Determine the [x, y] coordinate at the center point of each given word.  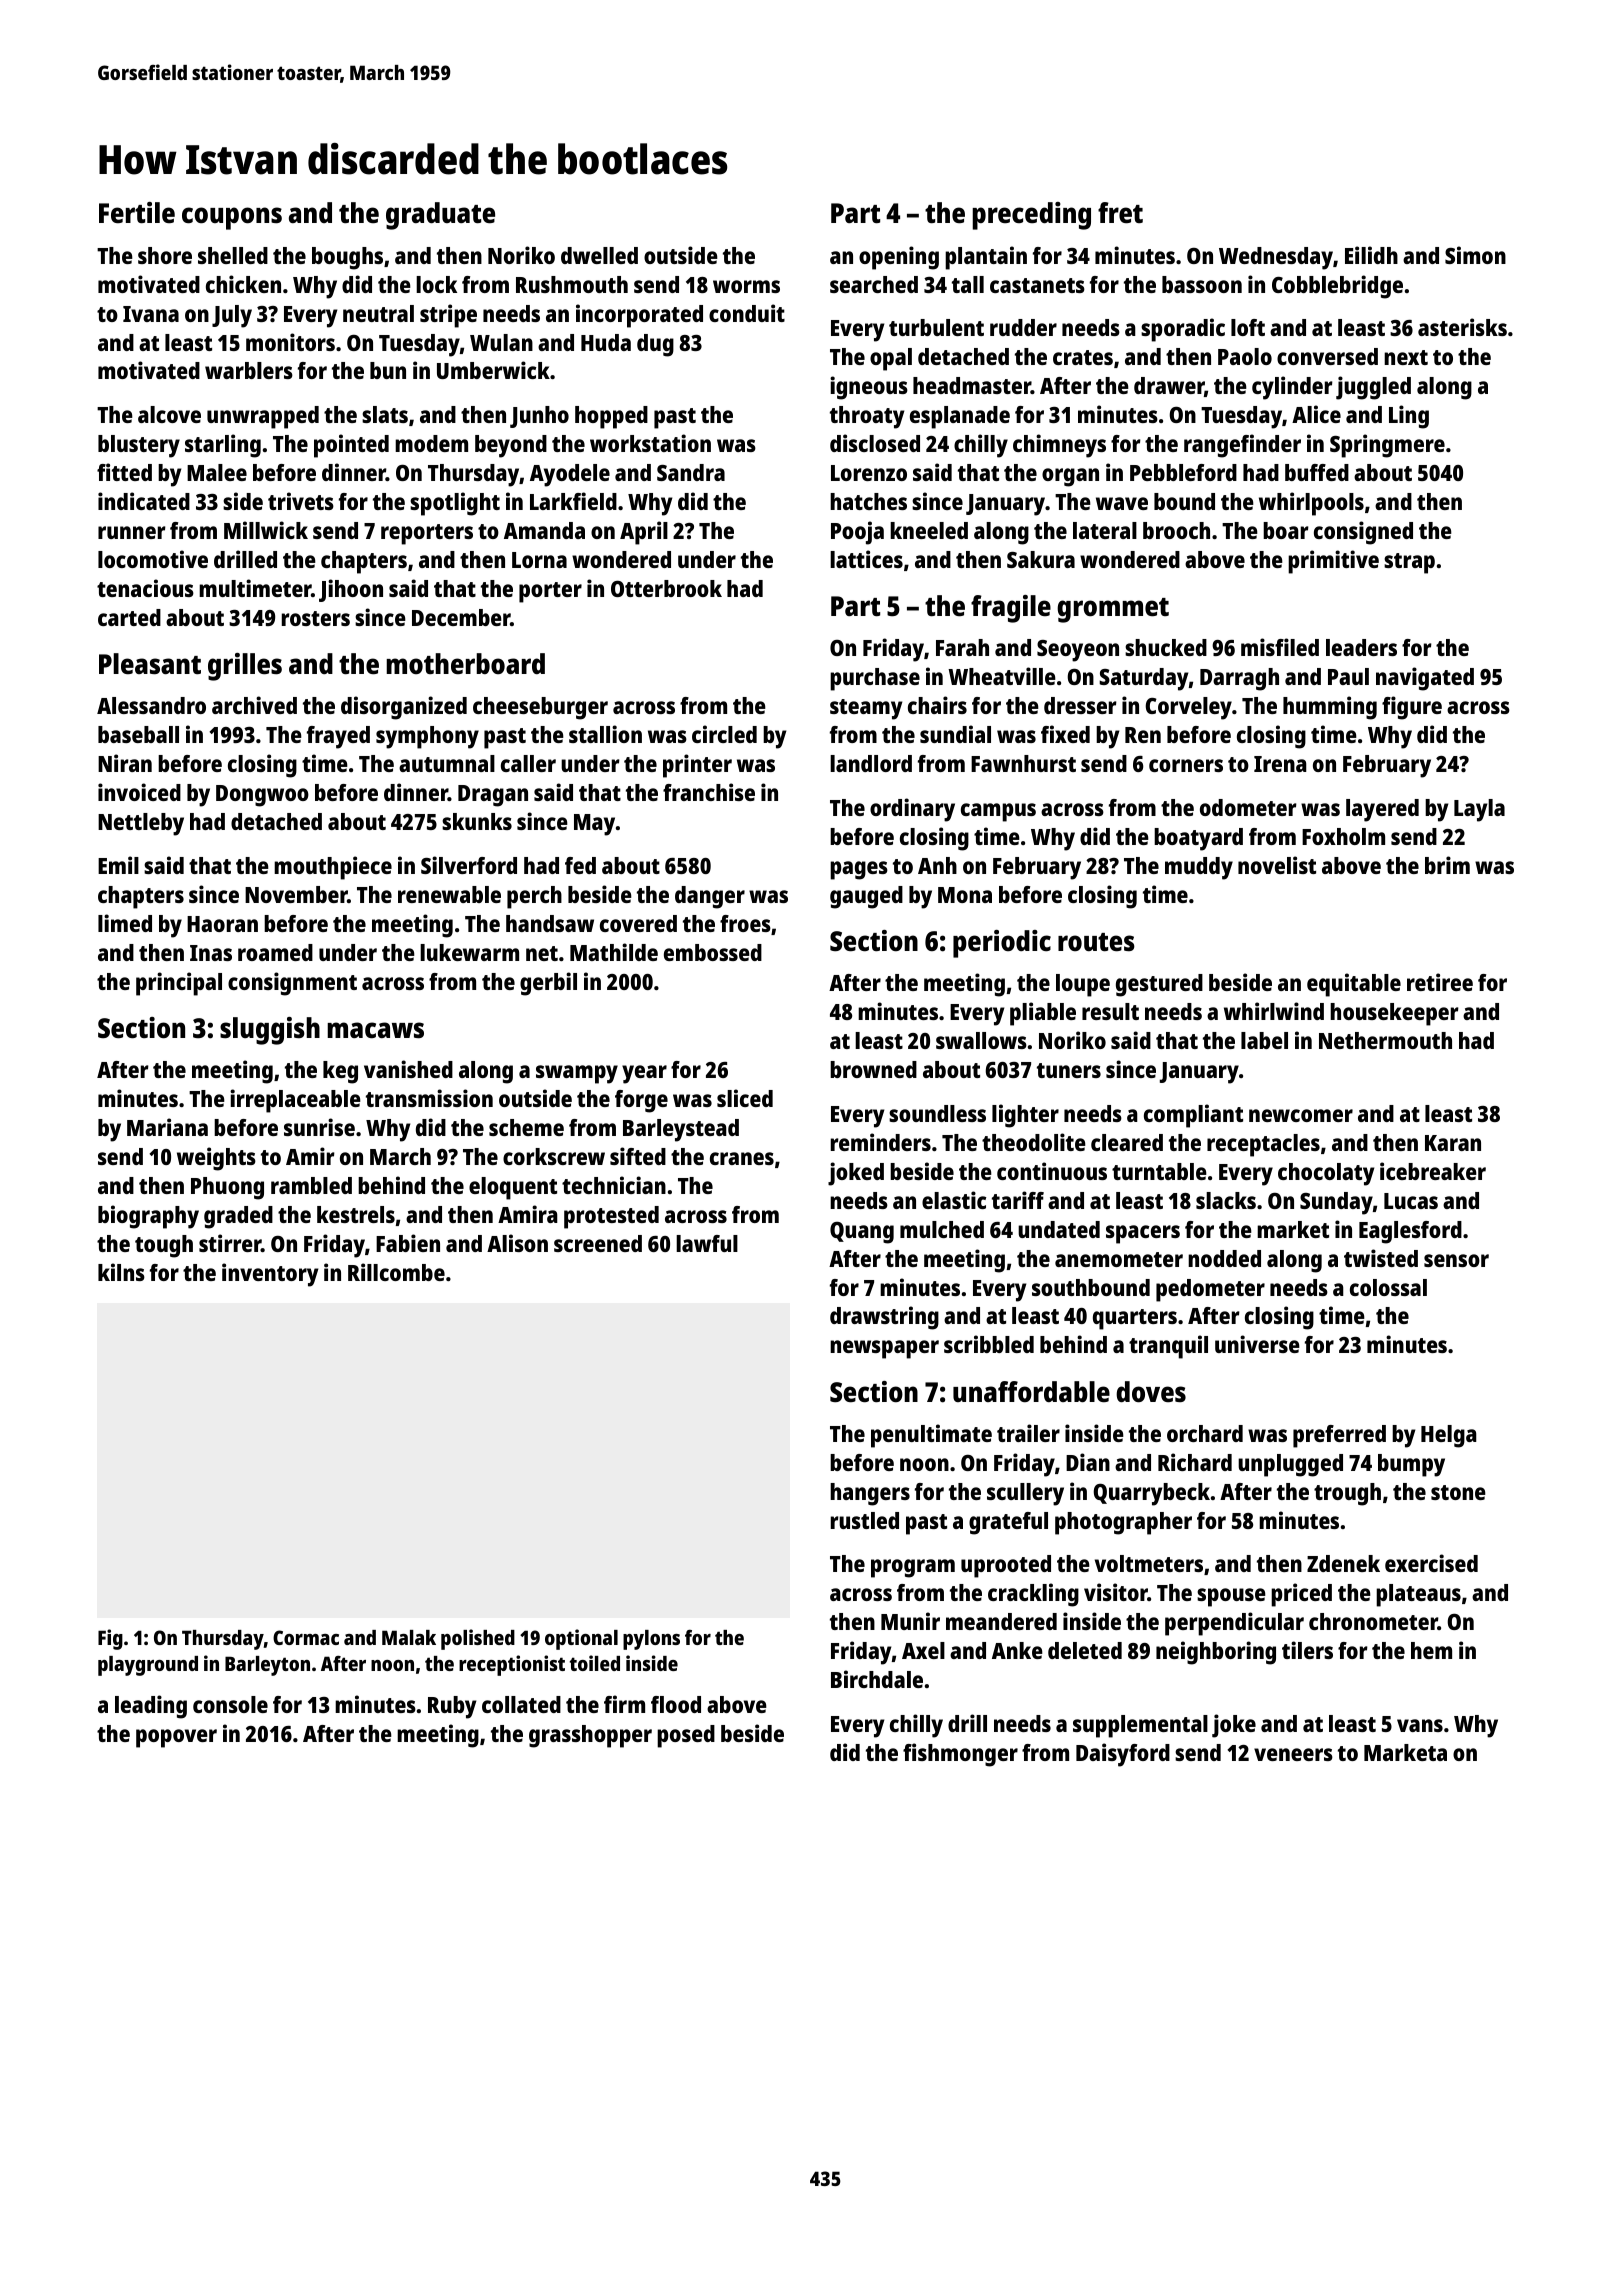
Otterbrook [666, 588]
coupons [232, 218]
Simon [1475, 255]
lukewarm [469, 952]
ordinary [912, 810]
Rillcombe [396, 1272]
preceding [1031, 216]
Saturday [1143, 679]
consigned [1363, 533]
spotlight [455, 504]
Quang [862, 1233]
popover [176, 1738]
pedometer [1210, 1290]
